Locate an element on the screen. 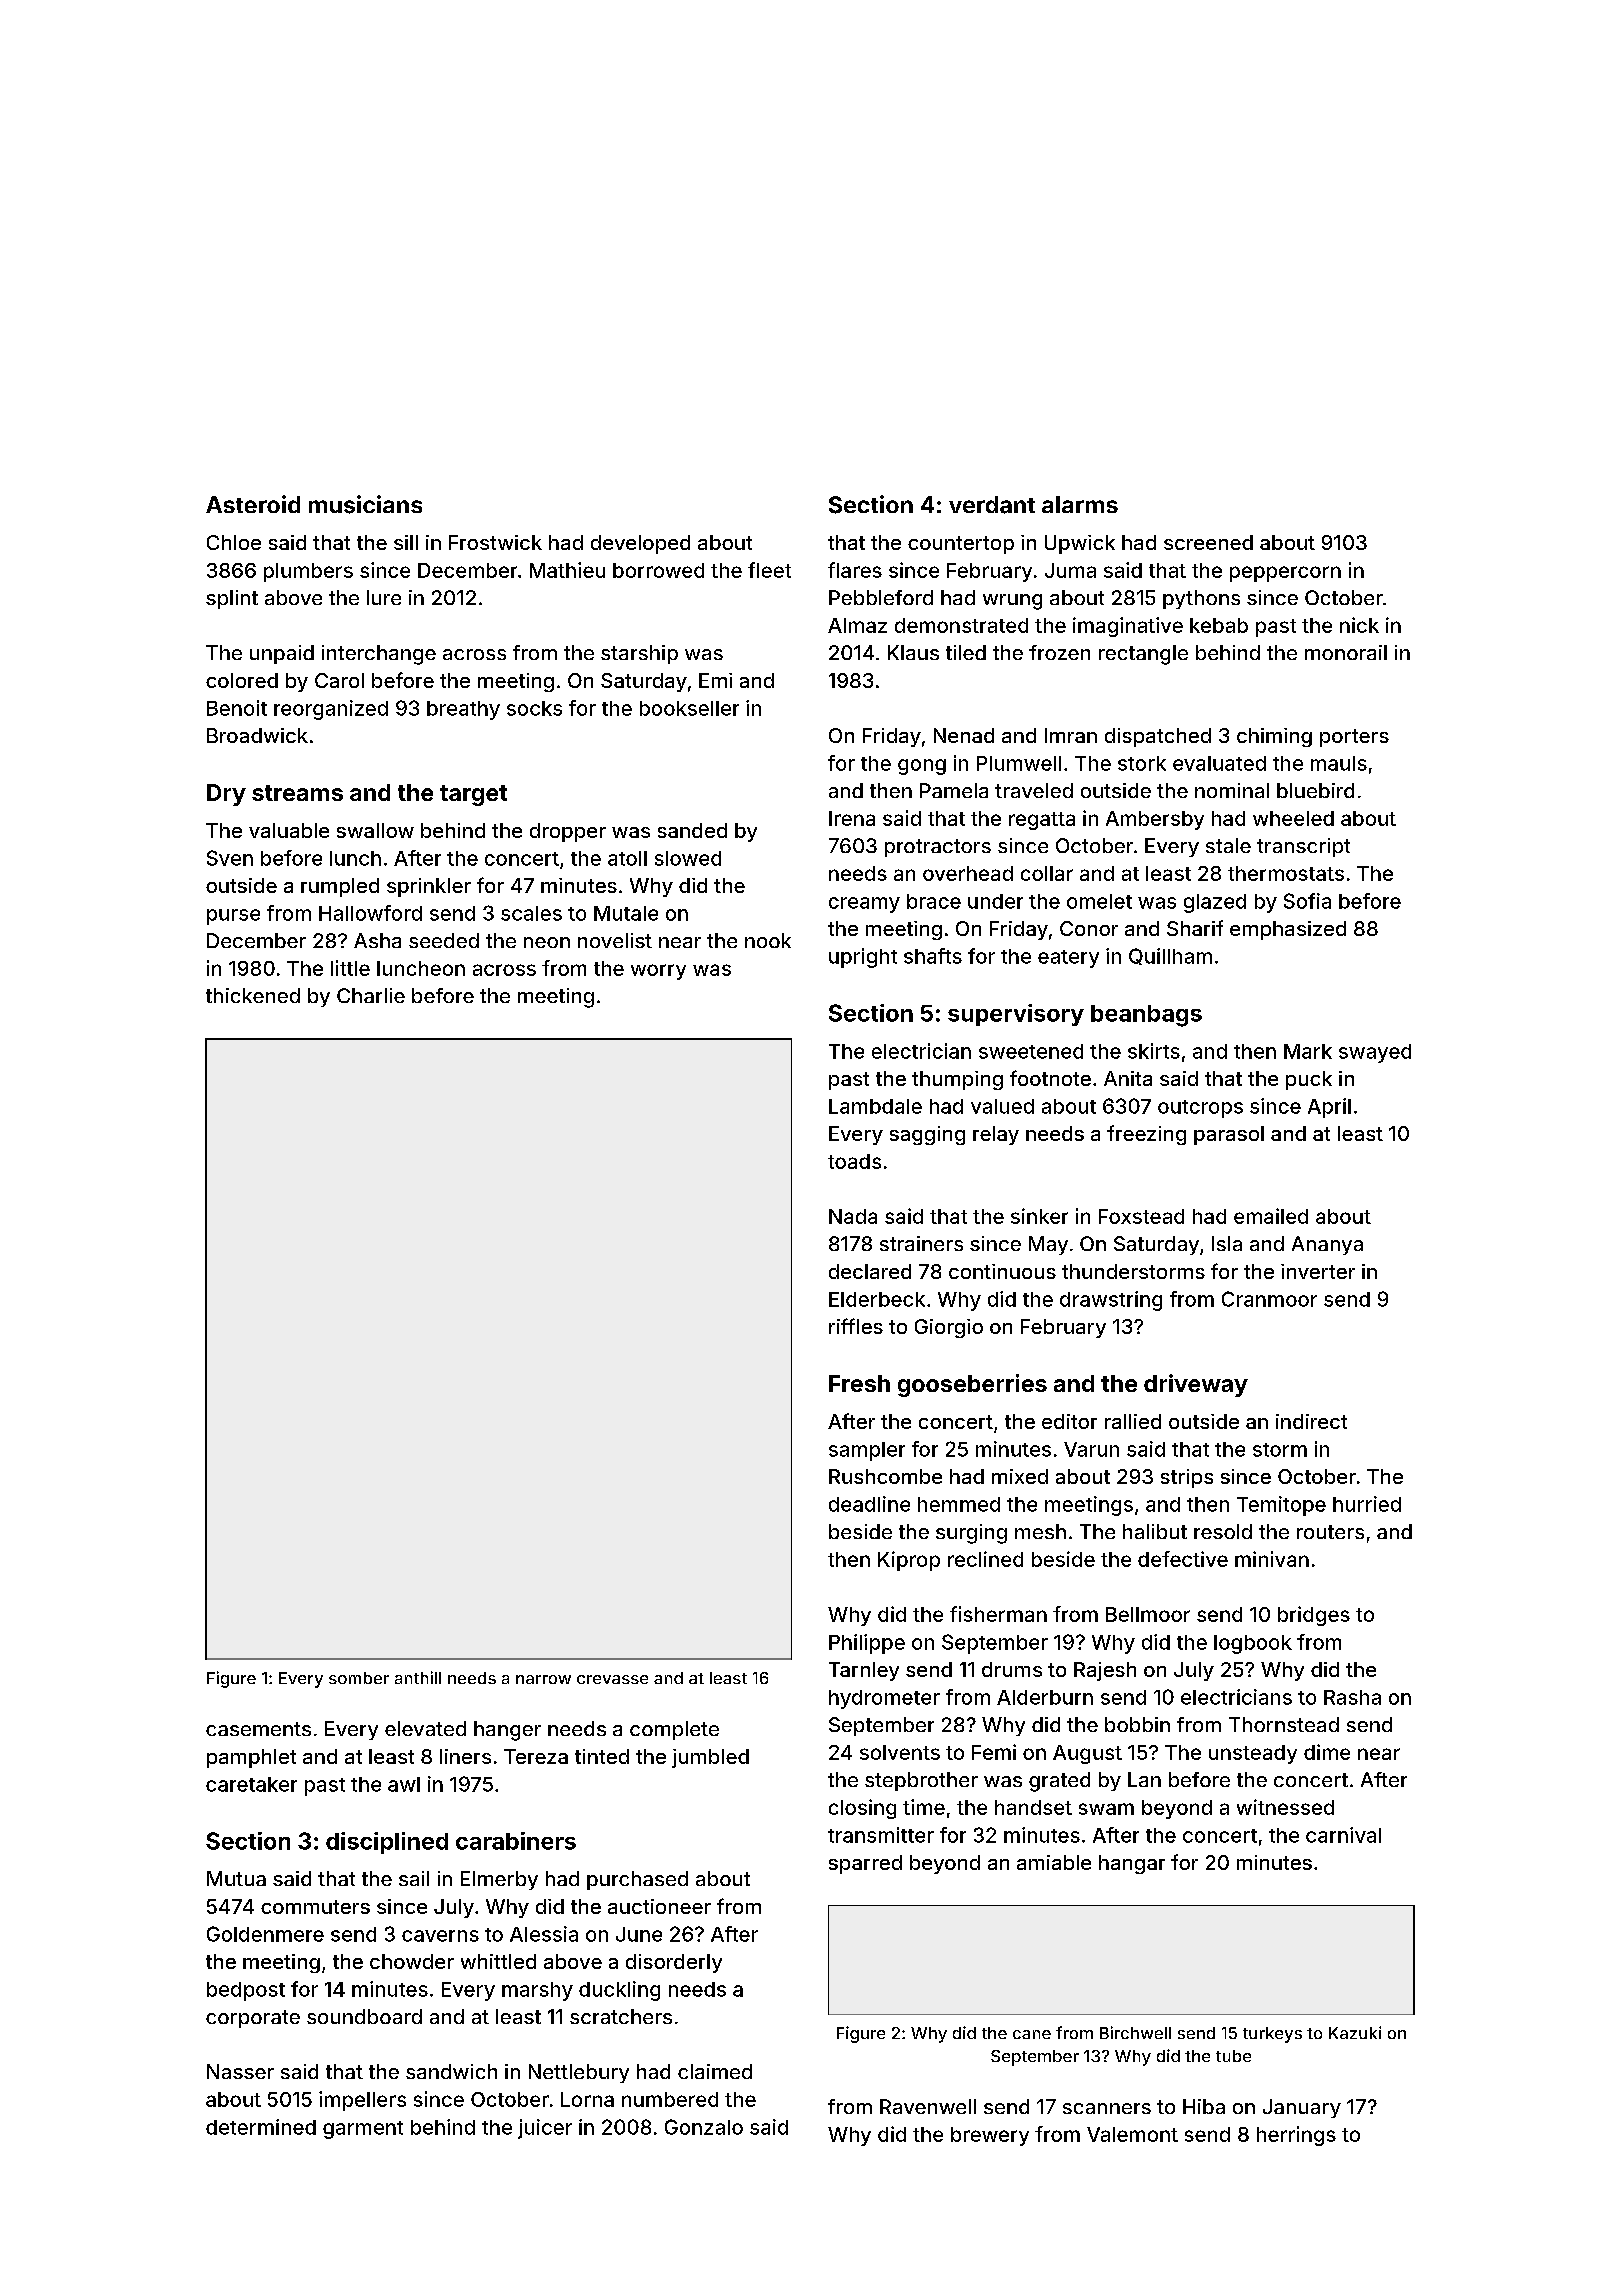 The height and width of the screenshot is (2292, 1620). Valemont is located at coordinates (1132, 2134).
